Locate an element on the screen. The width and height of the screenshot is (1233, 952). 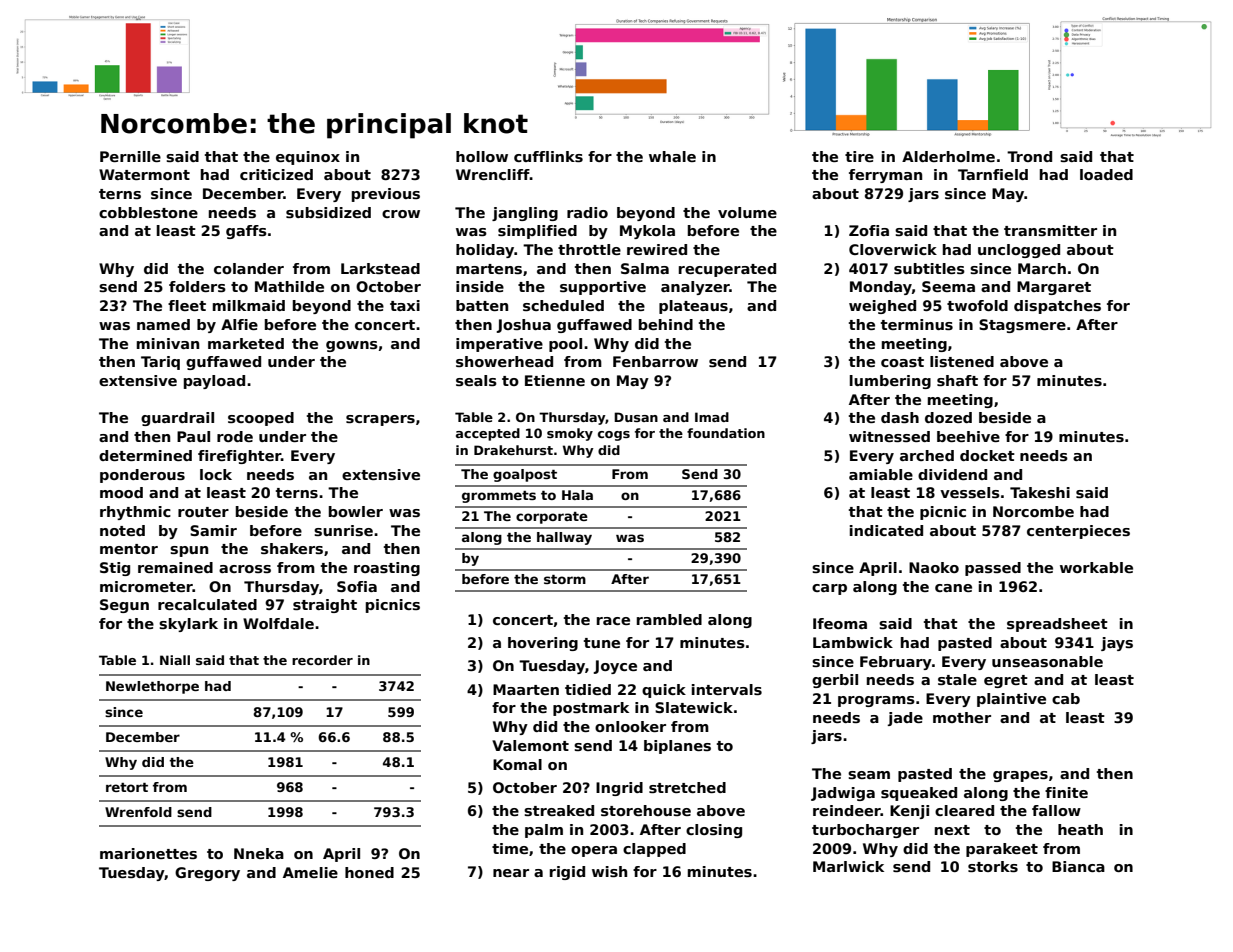
jays is located at coordinates (1117, 644).
